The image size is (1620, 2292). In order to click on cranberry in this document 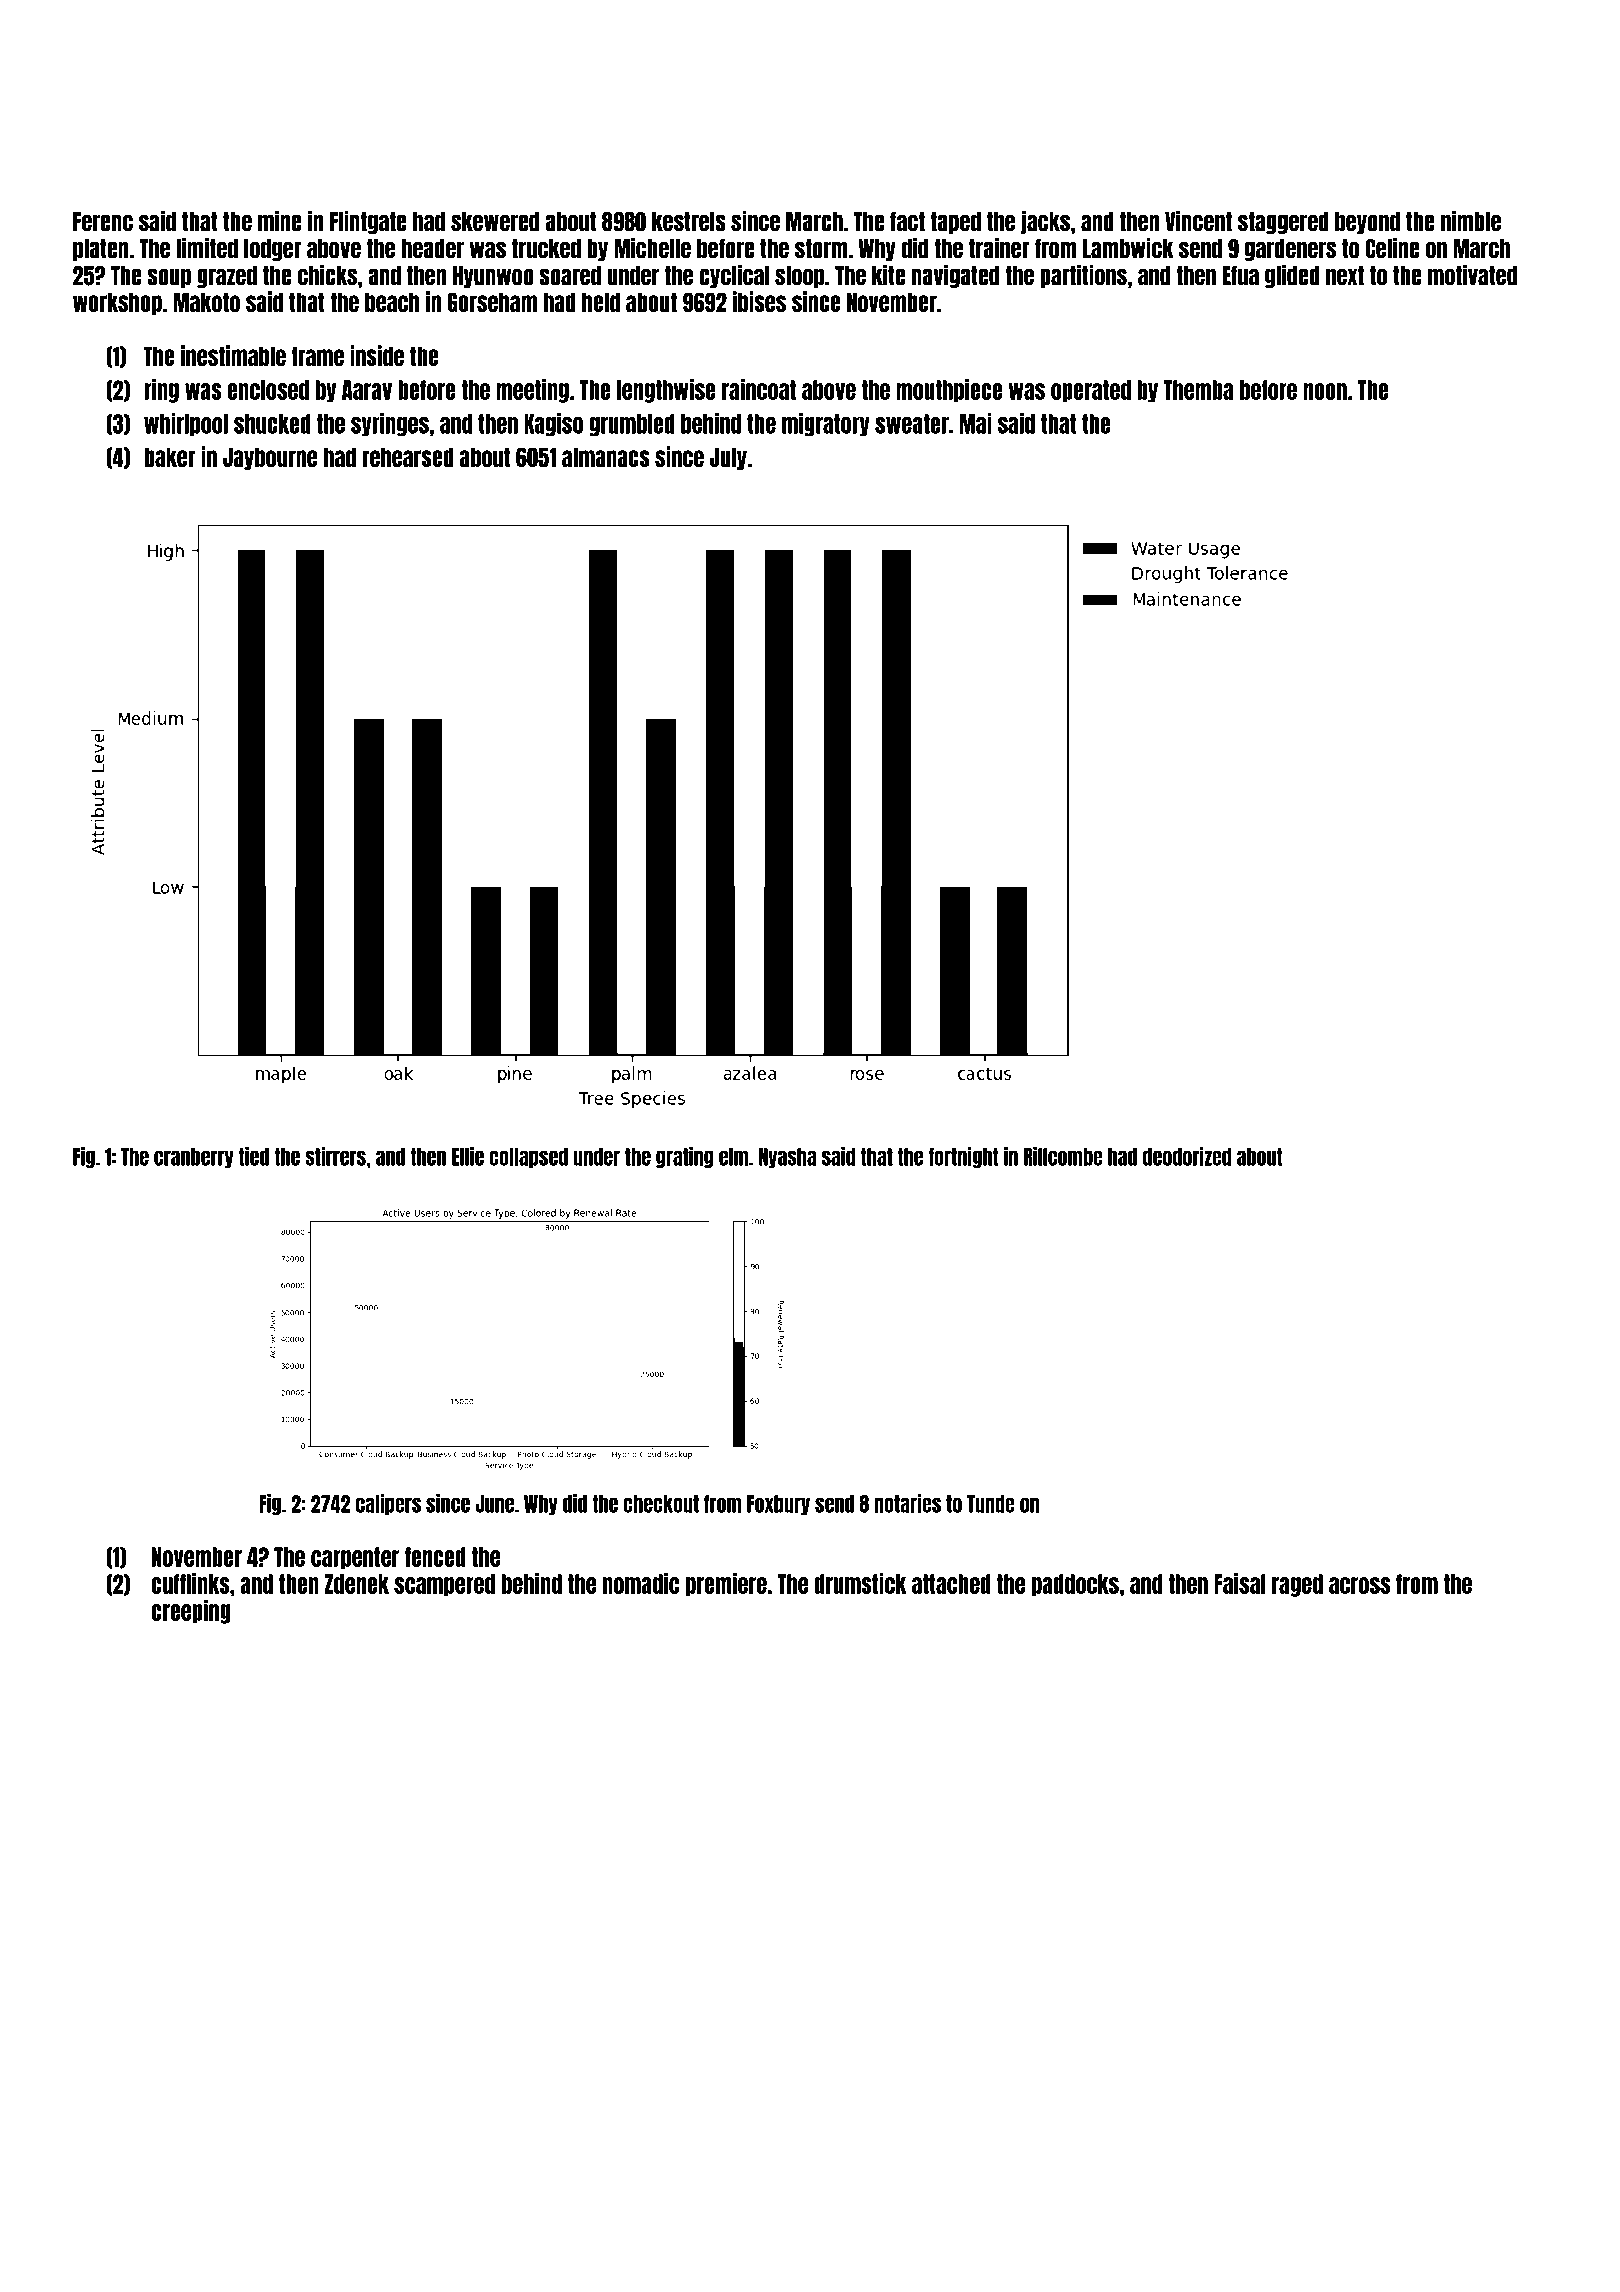, I will do `click(194, 1158)`.
